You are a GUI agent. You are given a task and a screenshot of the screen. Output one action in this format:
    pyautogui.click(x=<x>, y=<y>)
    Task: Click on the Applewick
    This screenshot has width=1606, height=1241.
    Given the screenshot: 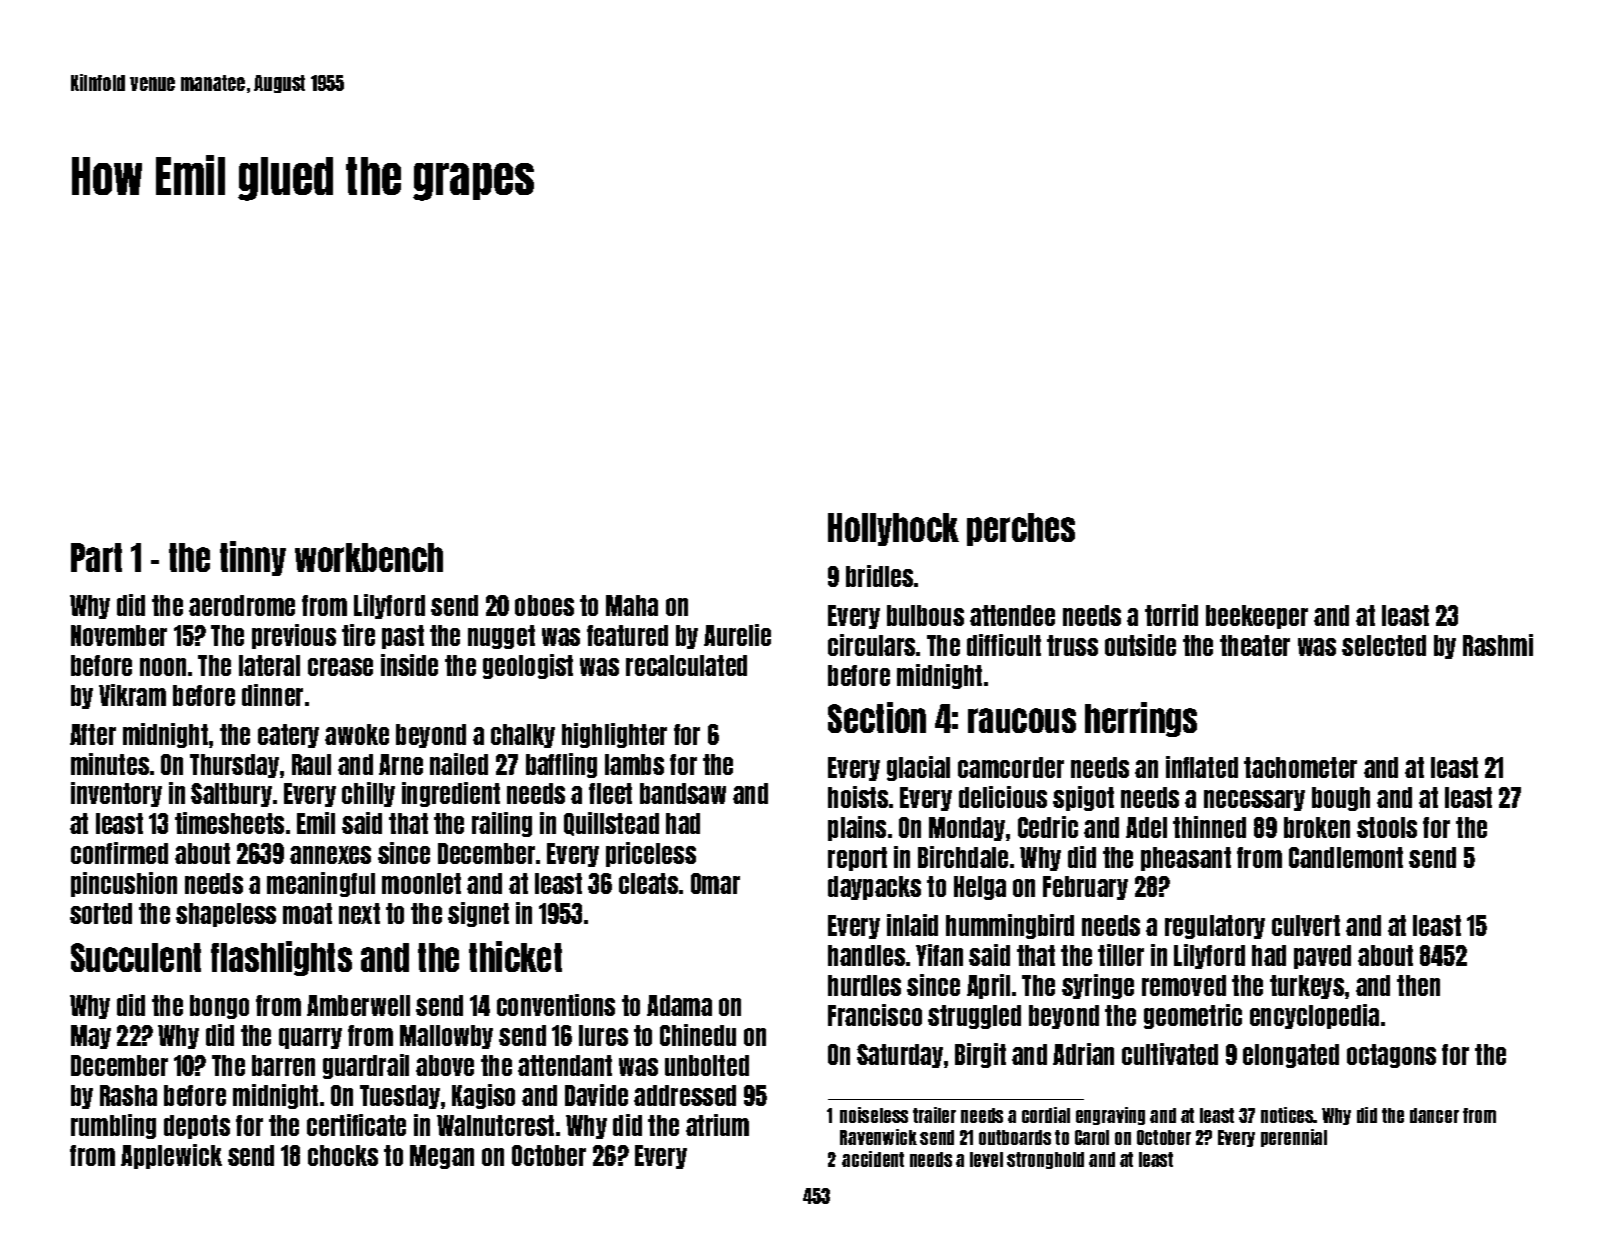 What is the action you would take?
    pyautogui.click(x=171, y=1156)
